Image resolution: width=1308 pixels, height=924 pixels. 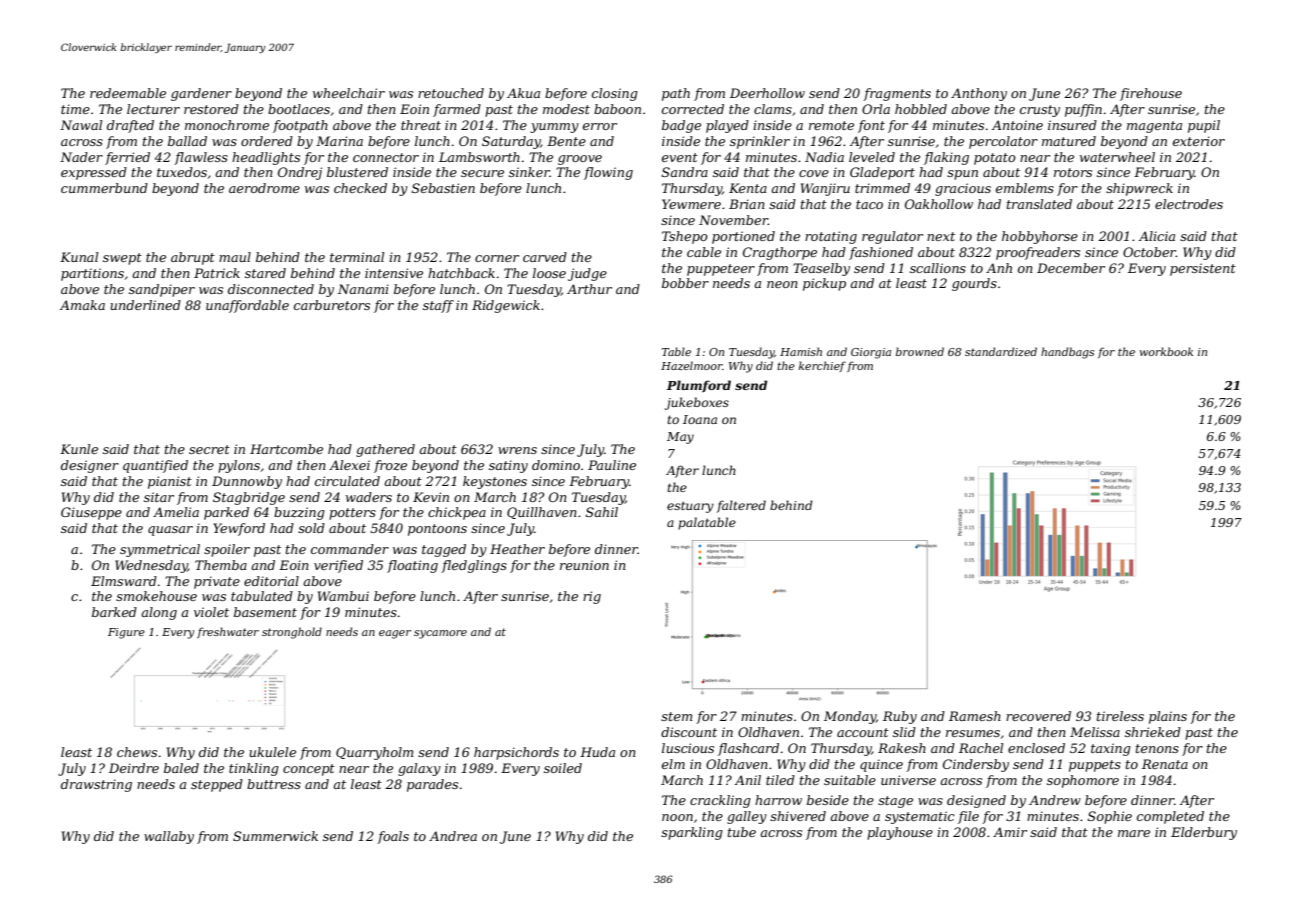 What do you see at coordinates (584, 565) in the image?
I see `reunion` at bounding box center [584, 565].
